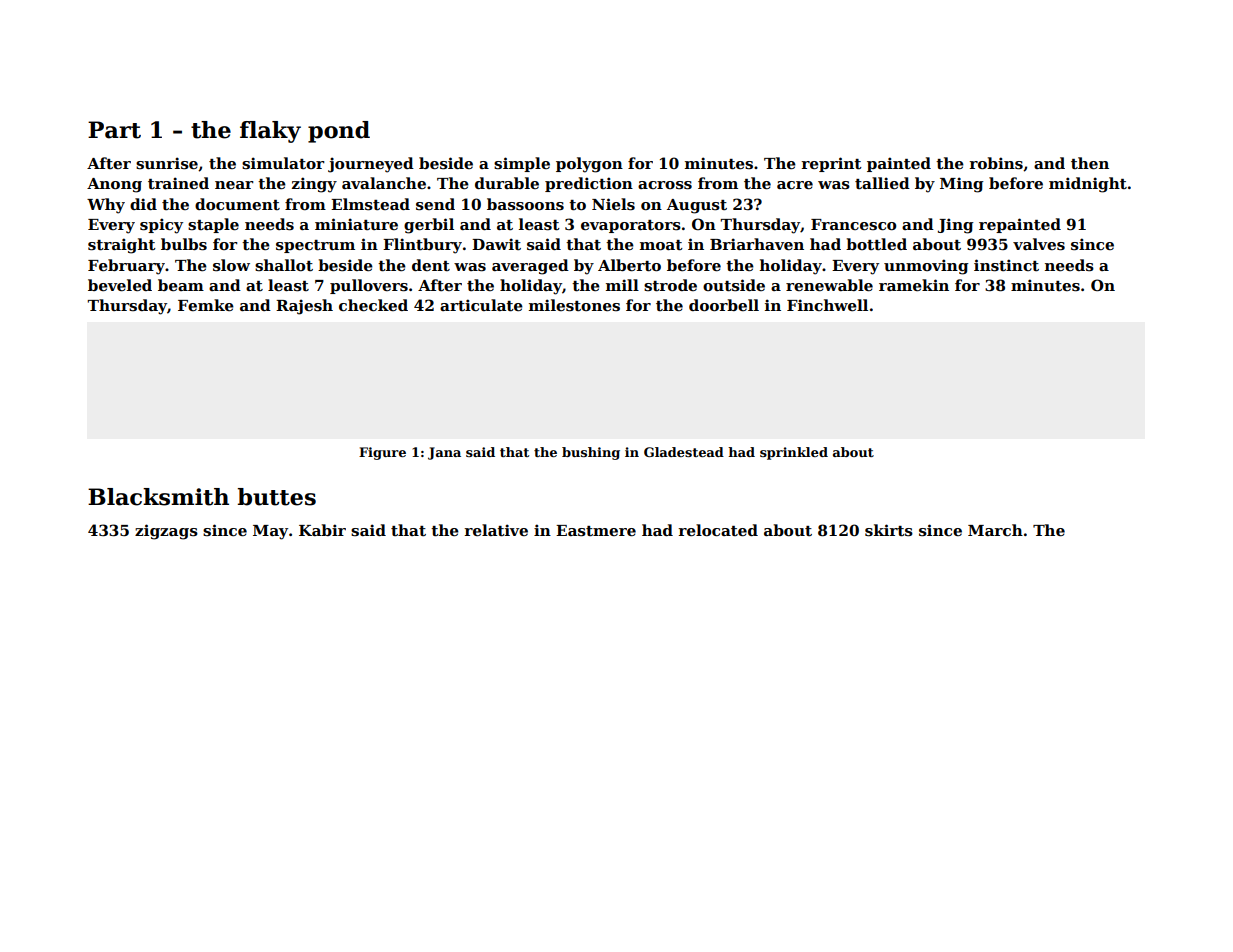  What do you see at coordinates (832, 164) in the screenshot?
I see `reprint` at bounding box center [832, 164].
